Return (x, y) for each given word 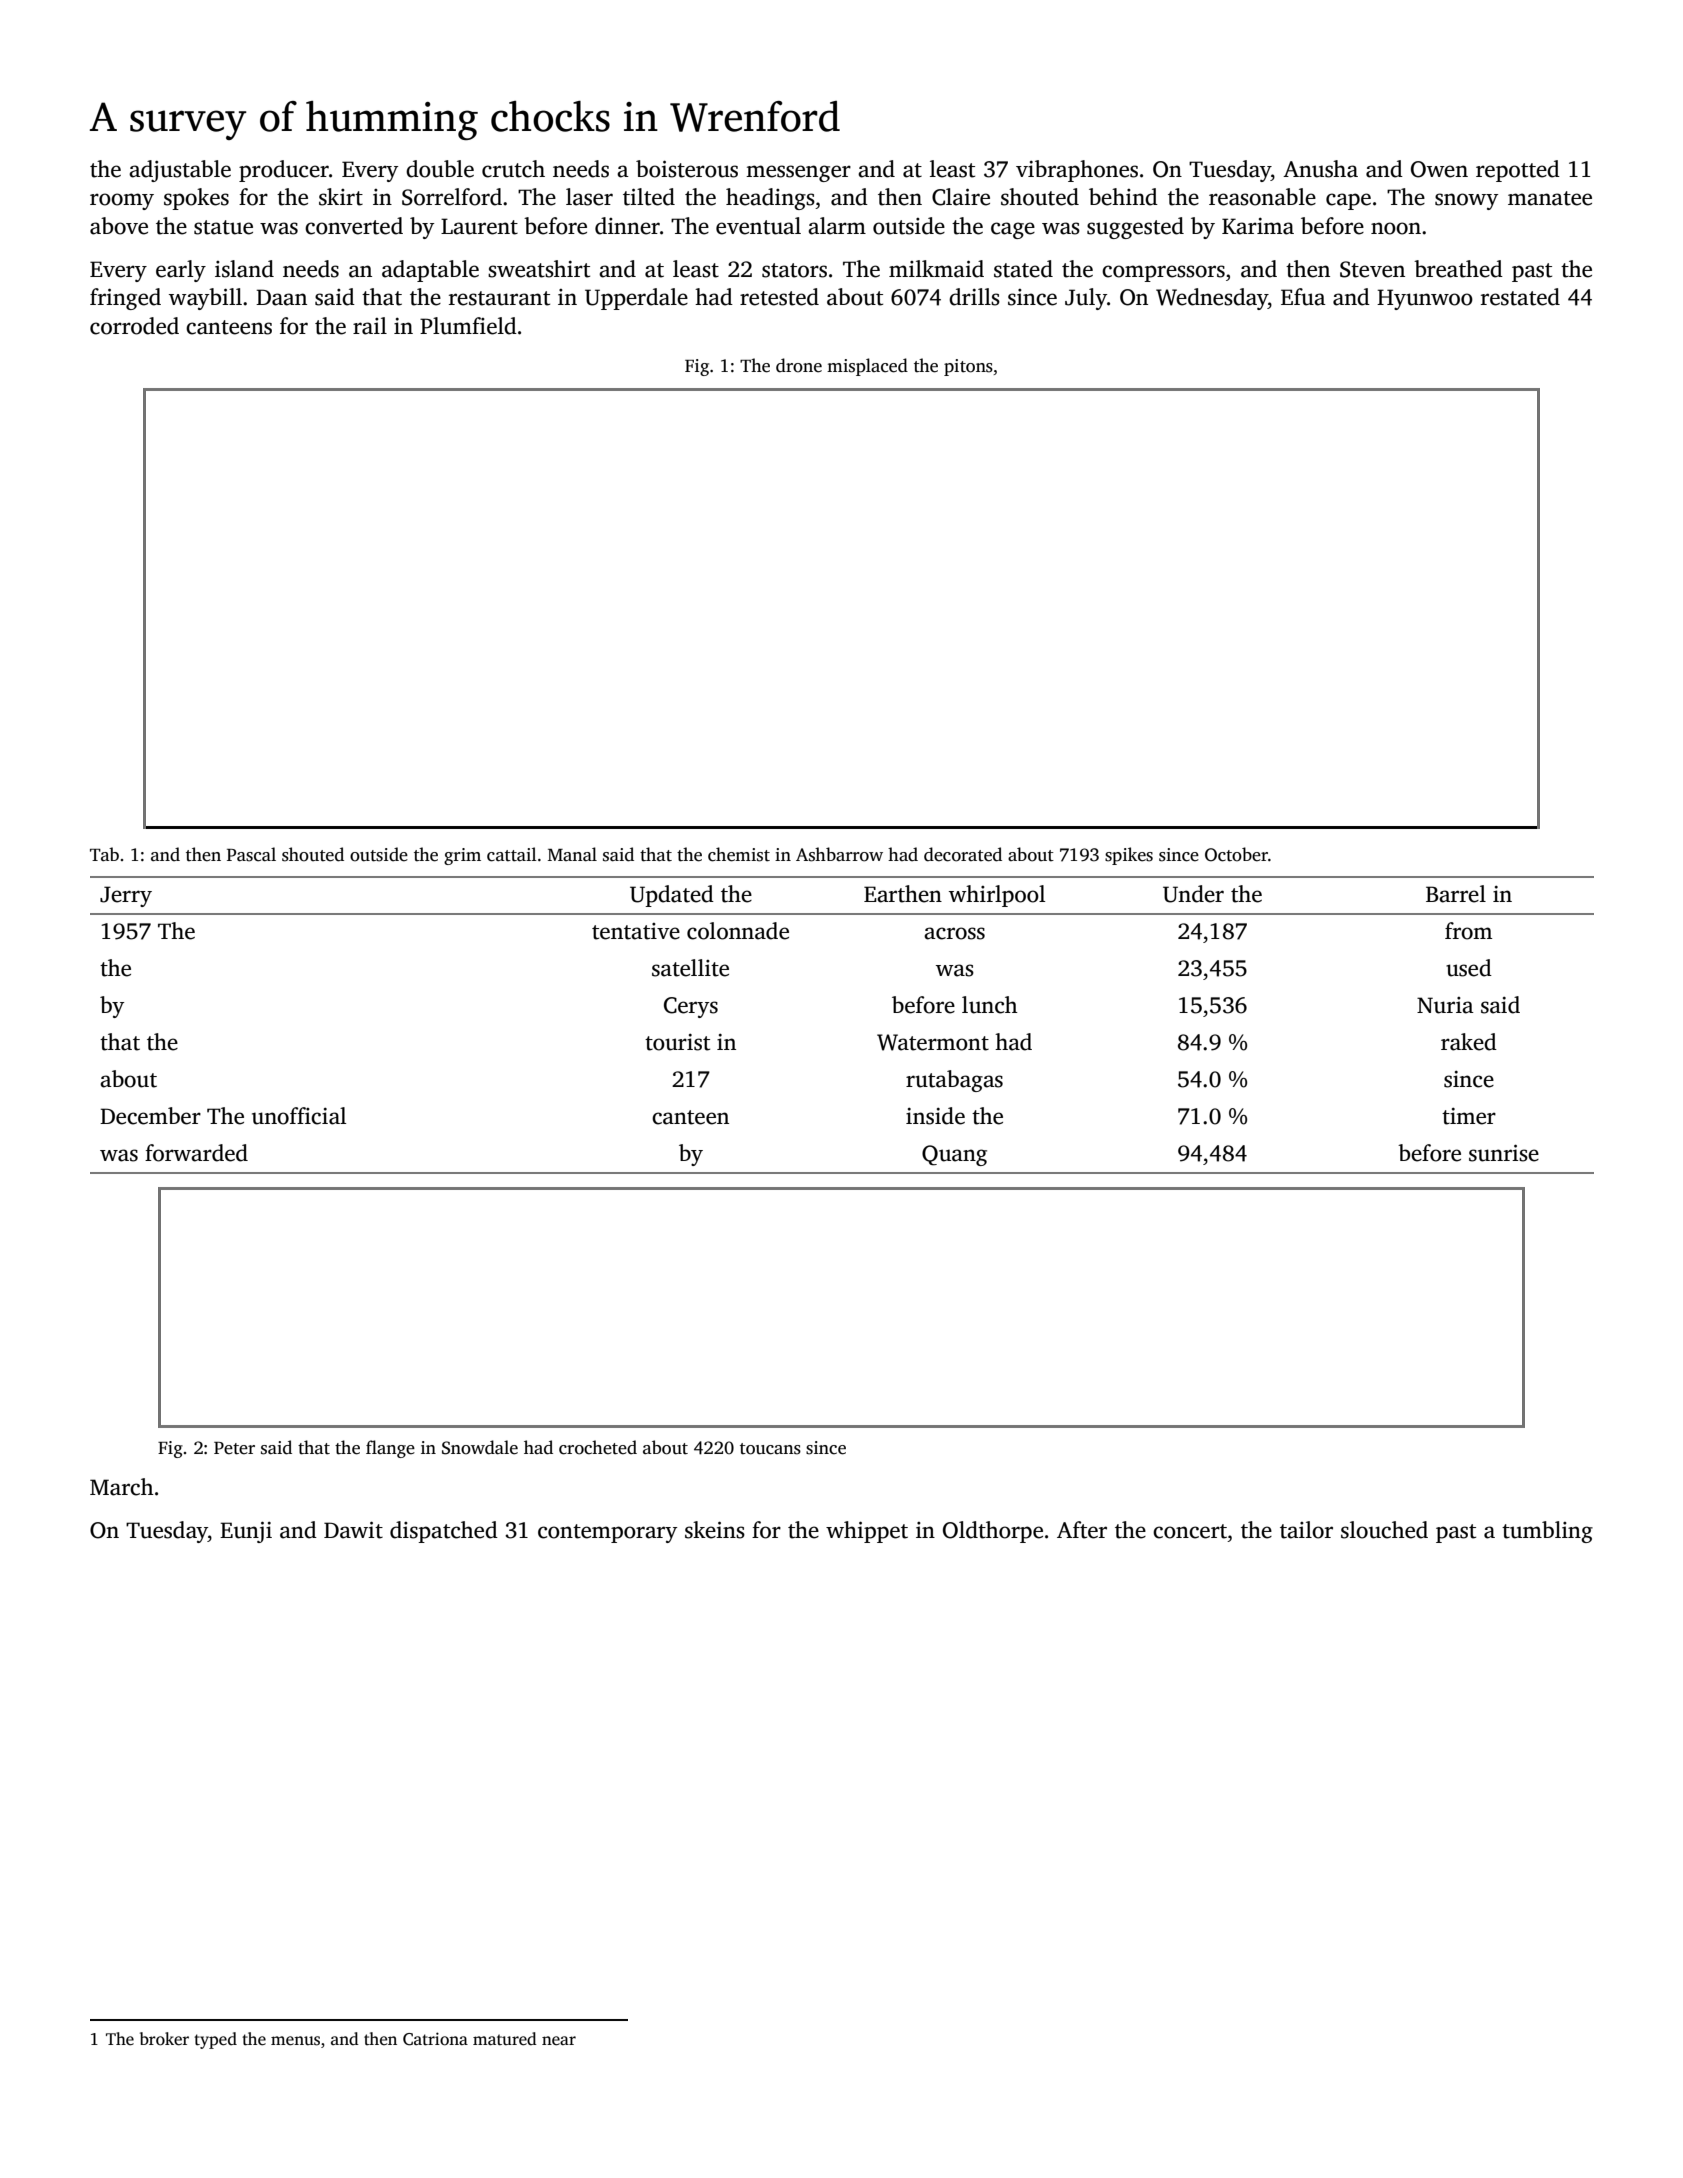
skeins (715, 1530)
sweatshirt (539, 269)
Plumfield (468, 326)
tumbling (1547, 1532)
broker (164, 2039)
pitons (968, 367)
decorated (963, 854)
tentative (636, 931)
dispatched (444, 1532)
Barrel (1456, 894)
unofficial (299, 1116)
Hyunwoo (1425, 299)
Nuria (1445, 1005)
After (1082, 1530)
